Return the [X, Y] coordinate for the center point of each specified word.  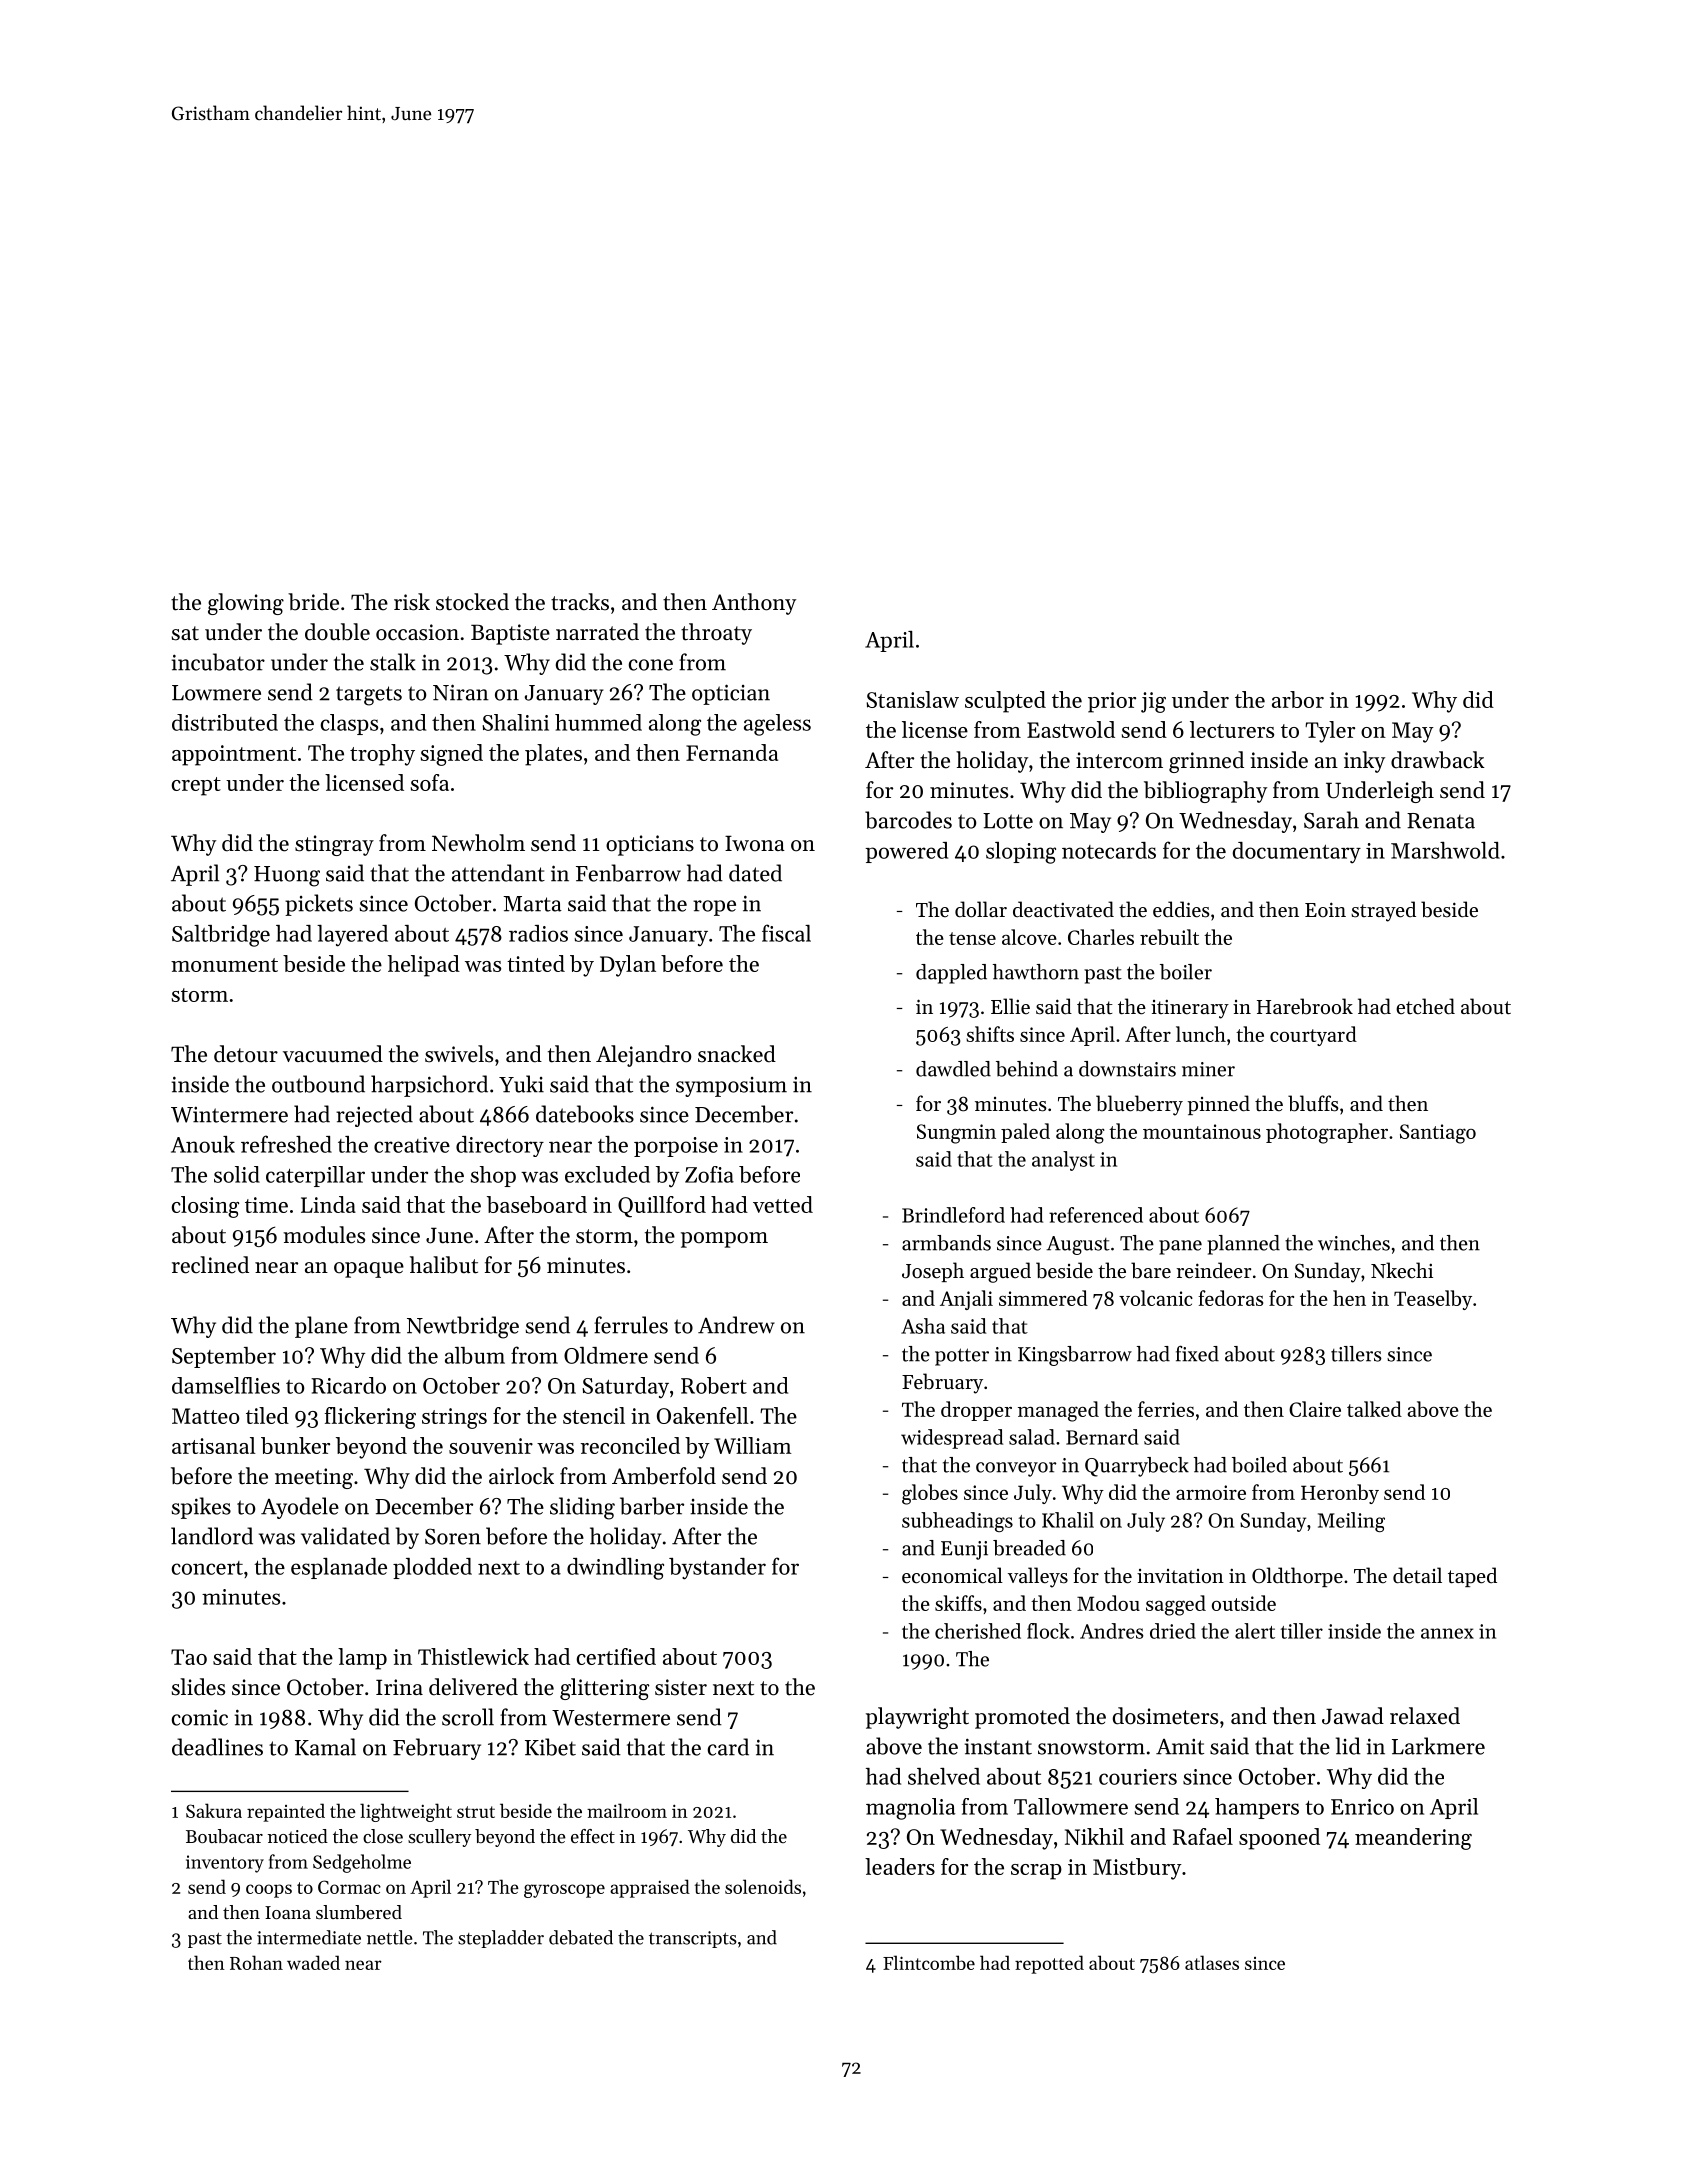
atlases [1212, 1962]
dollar [981, 909]
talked [1374, 1409]
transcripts [693, 1939]
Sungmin [956, 1134]
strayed [1383, 911]
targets [369, 696]
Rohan [256, 1962]
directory [500, 1146]
